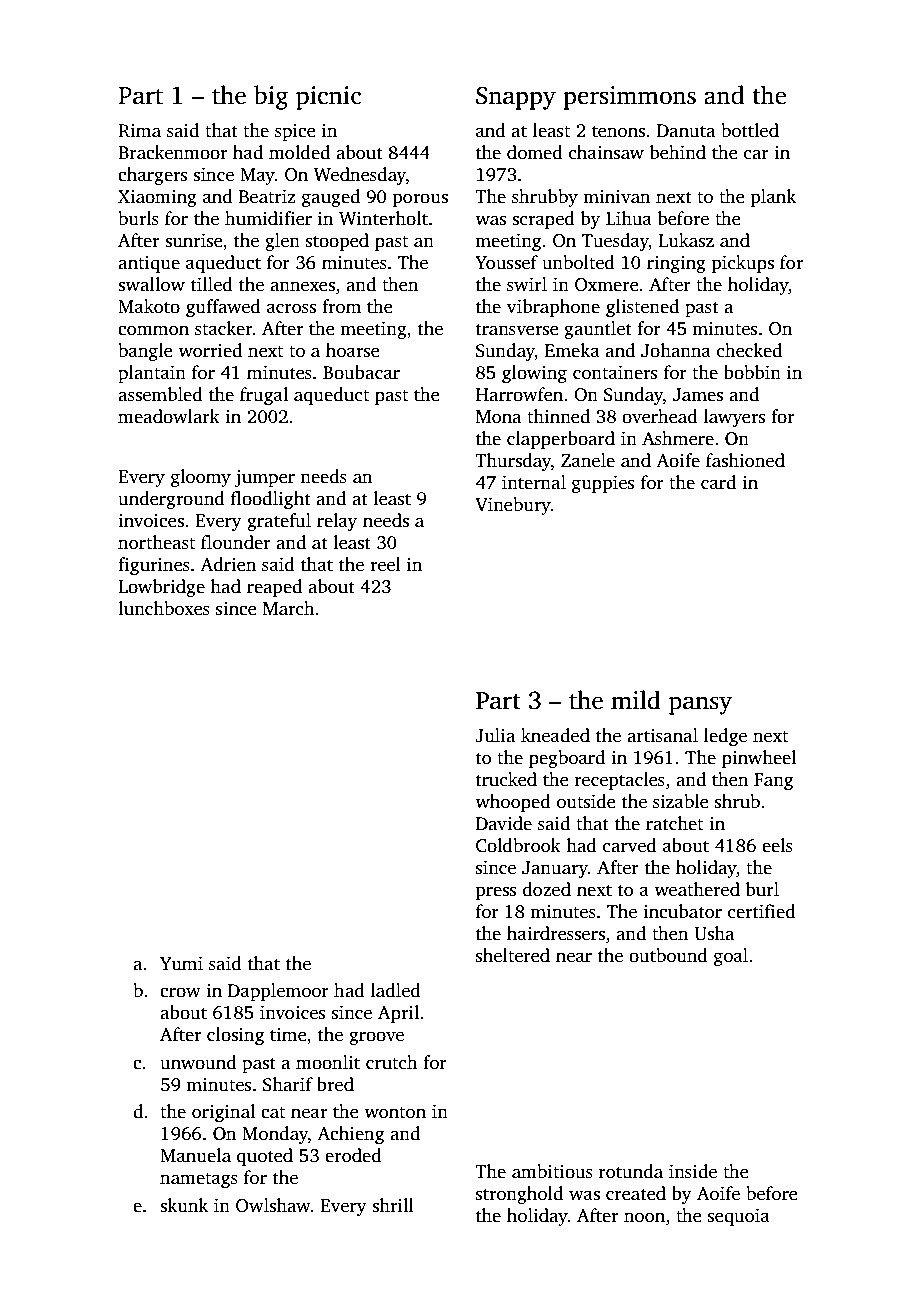 The width and height of the image is (924, 1308). I want to click on receptacles, so click(620, 781).
